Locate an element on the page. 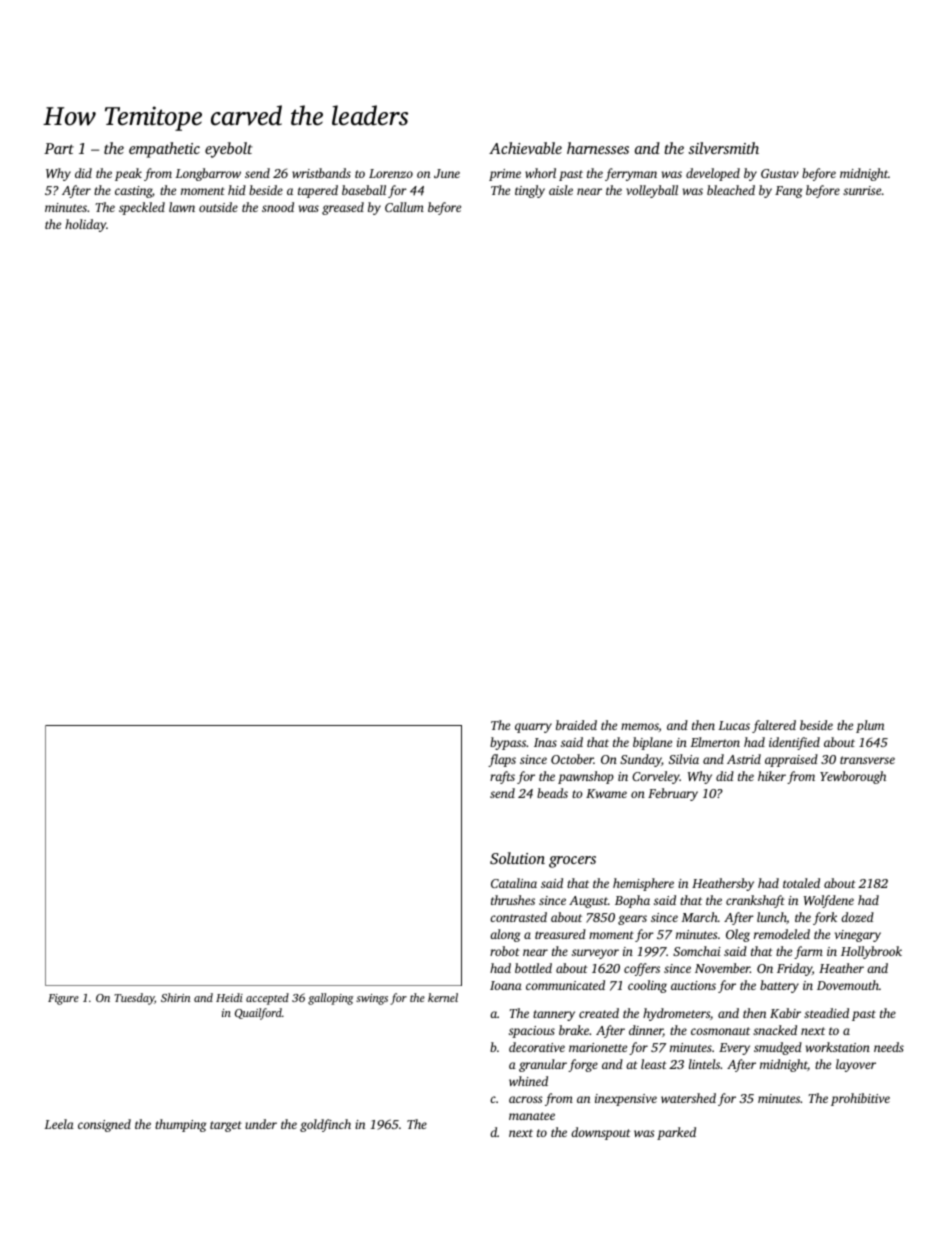 Image resolution: width=952 pixels, height=1233 pixels. whined is located at coordinates (528, 1081).
